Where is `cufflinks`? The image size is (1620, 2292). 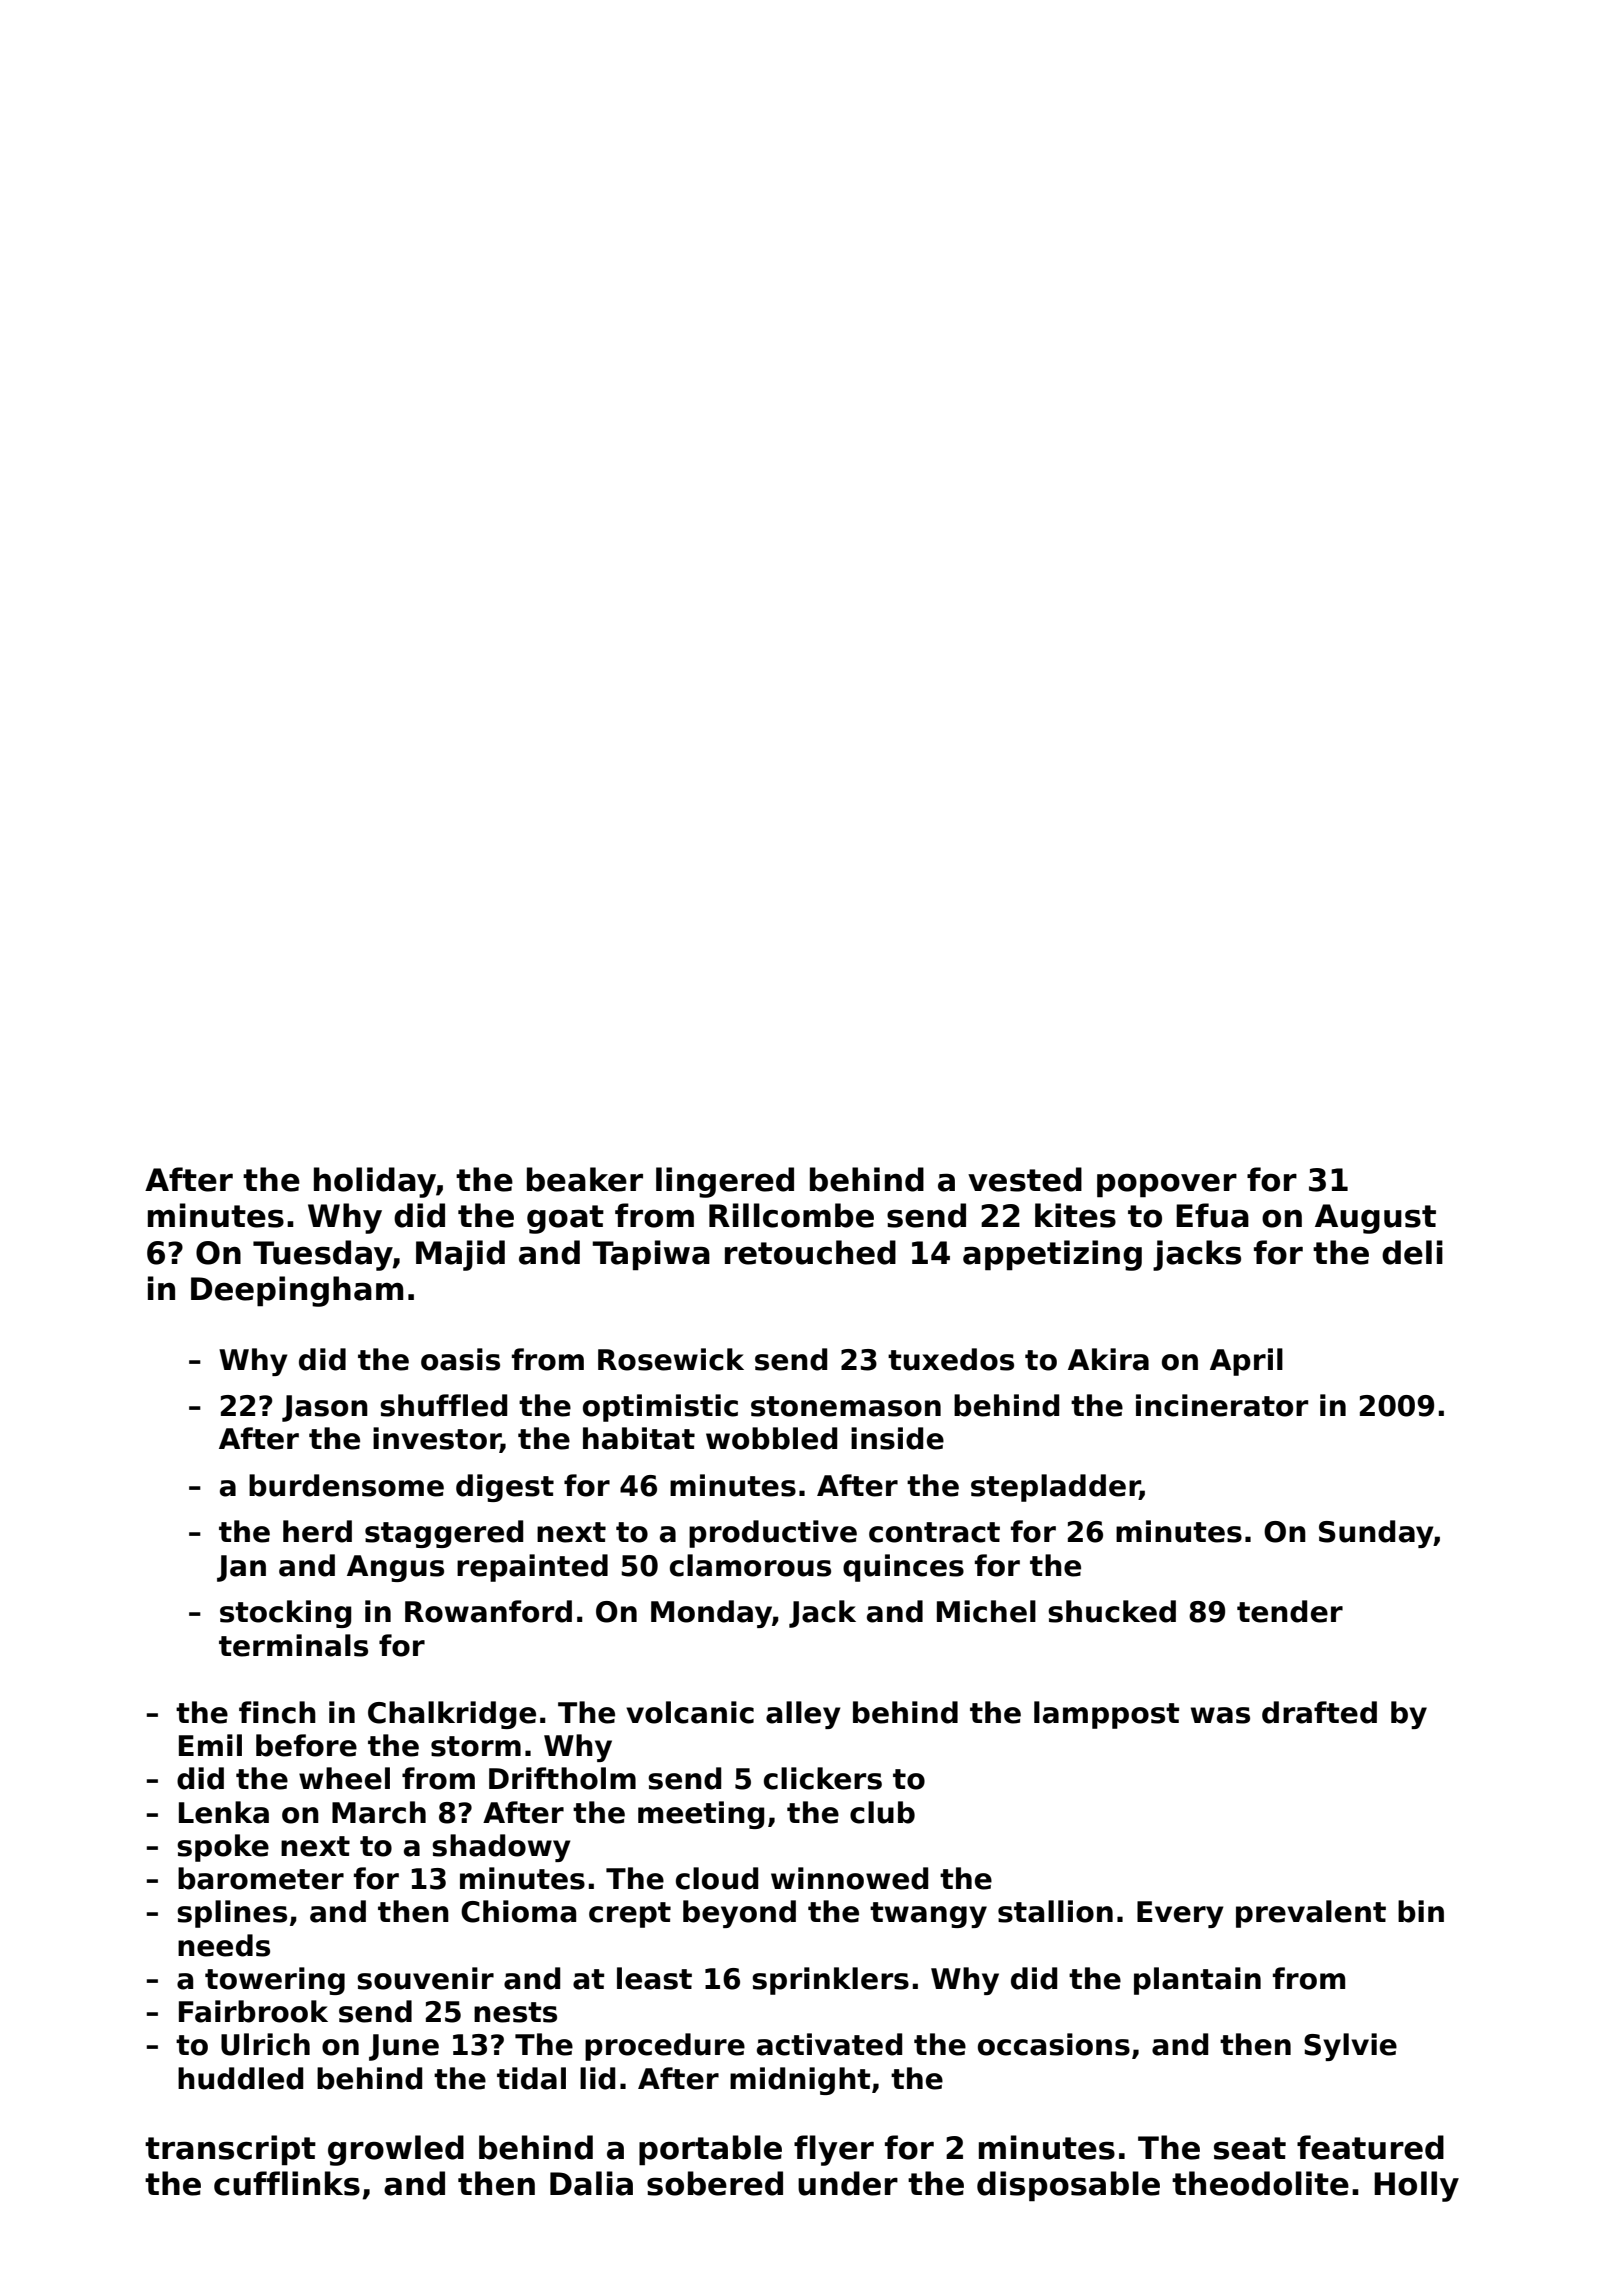 cufflinks is located at coordinates (287, 2183).
